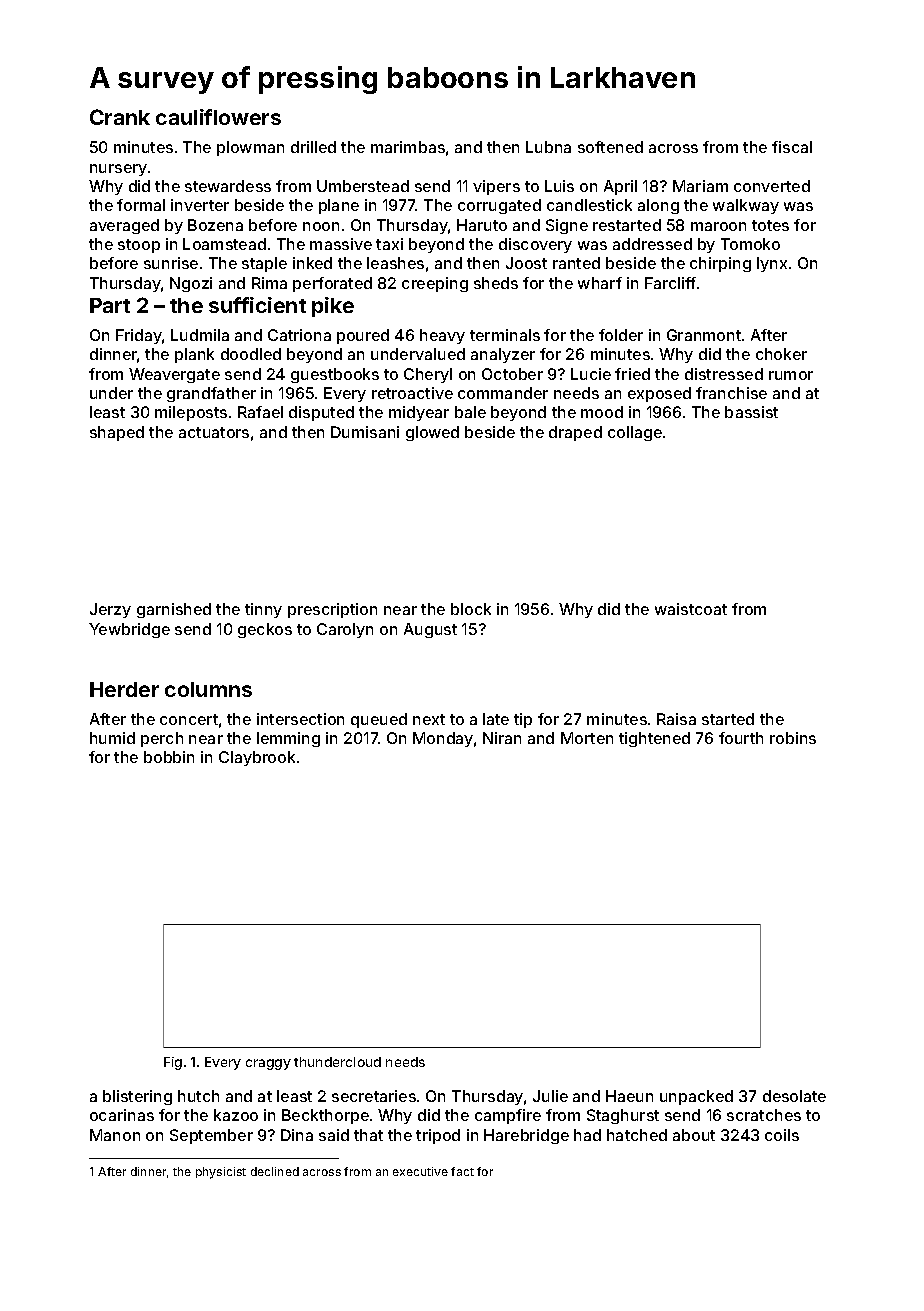  Describe the element at coordinates (670, 283) in the screenshot. I see `Farcliff` at that location.
